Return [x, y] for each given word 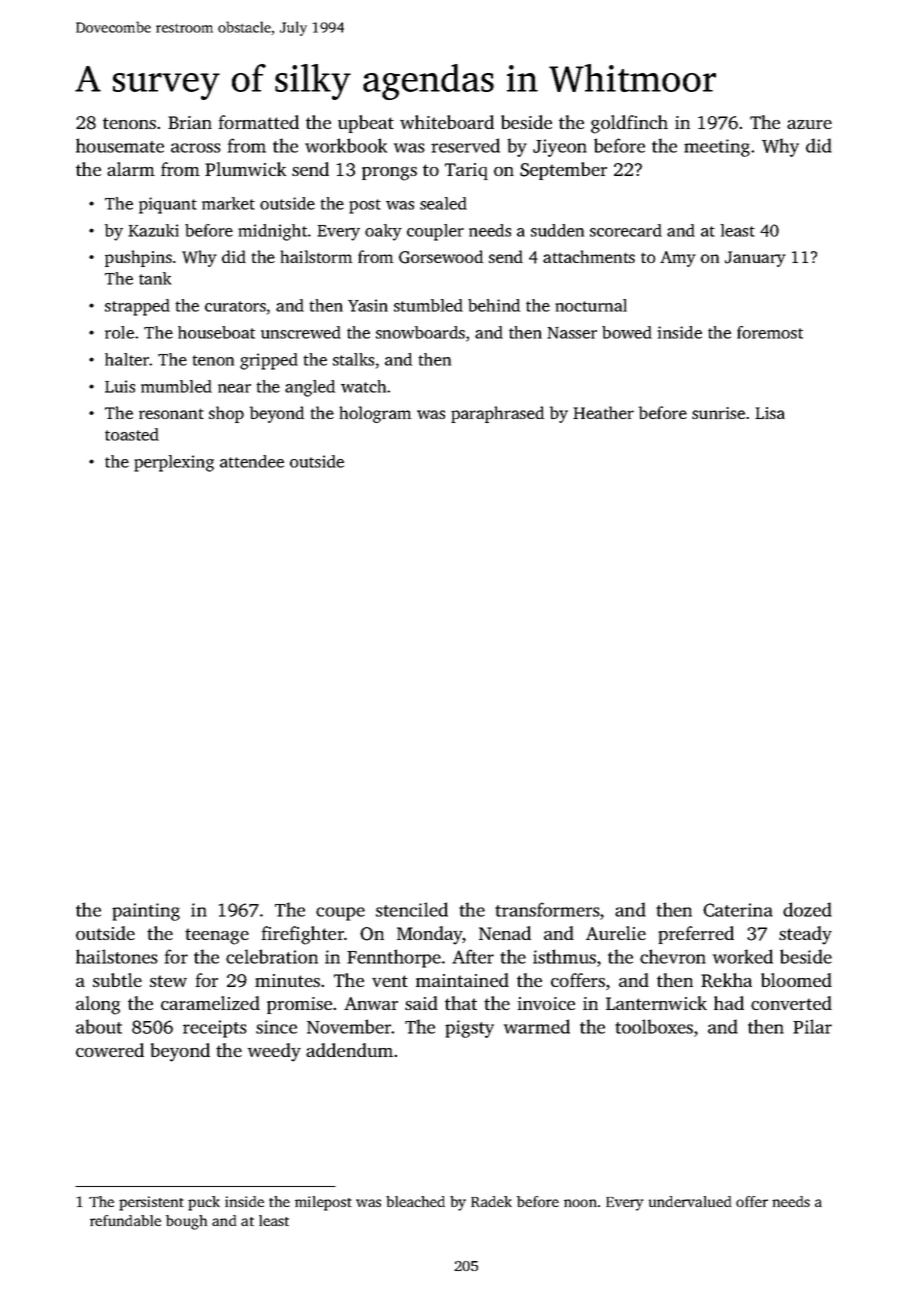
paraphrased [497, 414]
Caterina [738, 910]
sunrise [718, 413]
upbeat [366, 124]
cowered [110, 1050]
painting [146, 912]
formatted [259, 122]
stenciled [412, 909]
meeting [717, 148]
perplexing [174, 463]
